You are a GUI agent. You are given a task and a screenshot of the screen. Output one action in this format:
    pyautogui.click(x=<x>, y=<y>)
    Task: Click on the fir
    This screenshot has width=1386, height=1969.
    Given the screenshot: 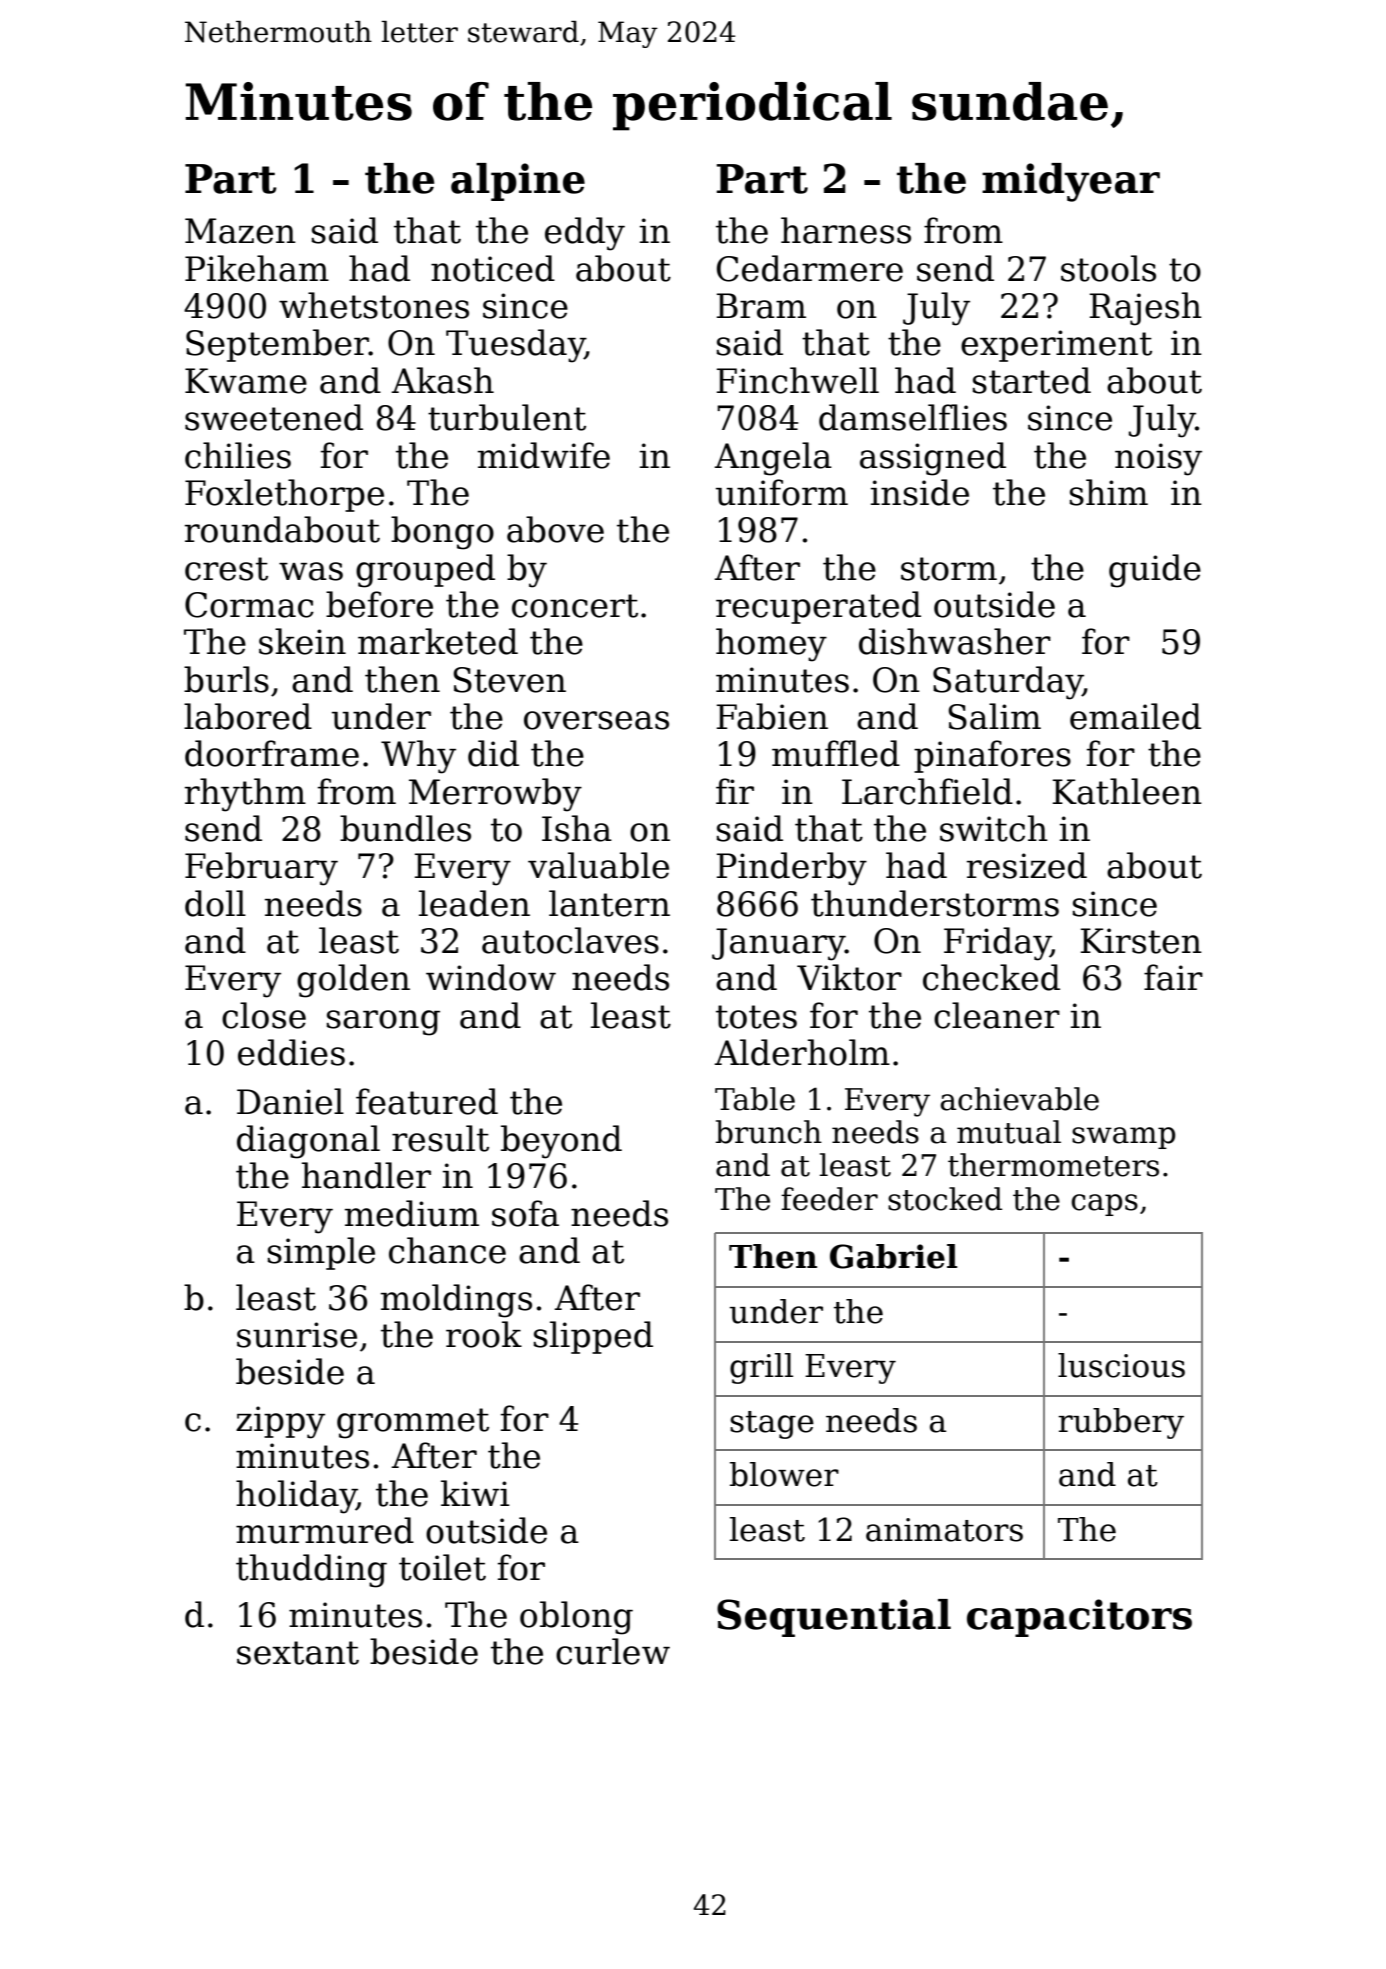 What is the action you would take?
    pyautogui.click(x=735, y=791)
